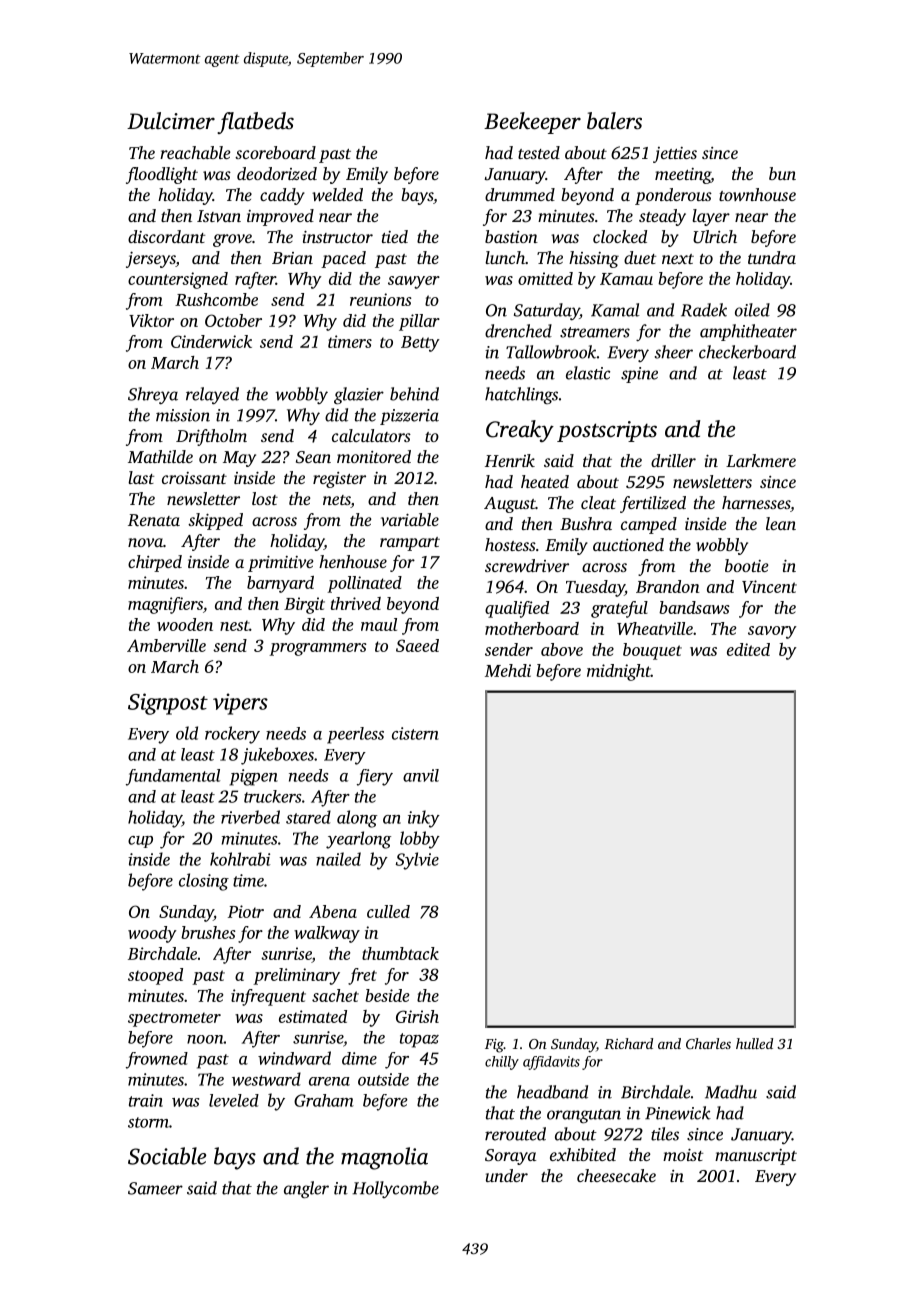 The width and height of the screenshot is (924, 1311). Describe the element at coordinates (194, 478) in the screenshot. I see `croissant` at that location.
